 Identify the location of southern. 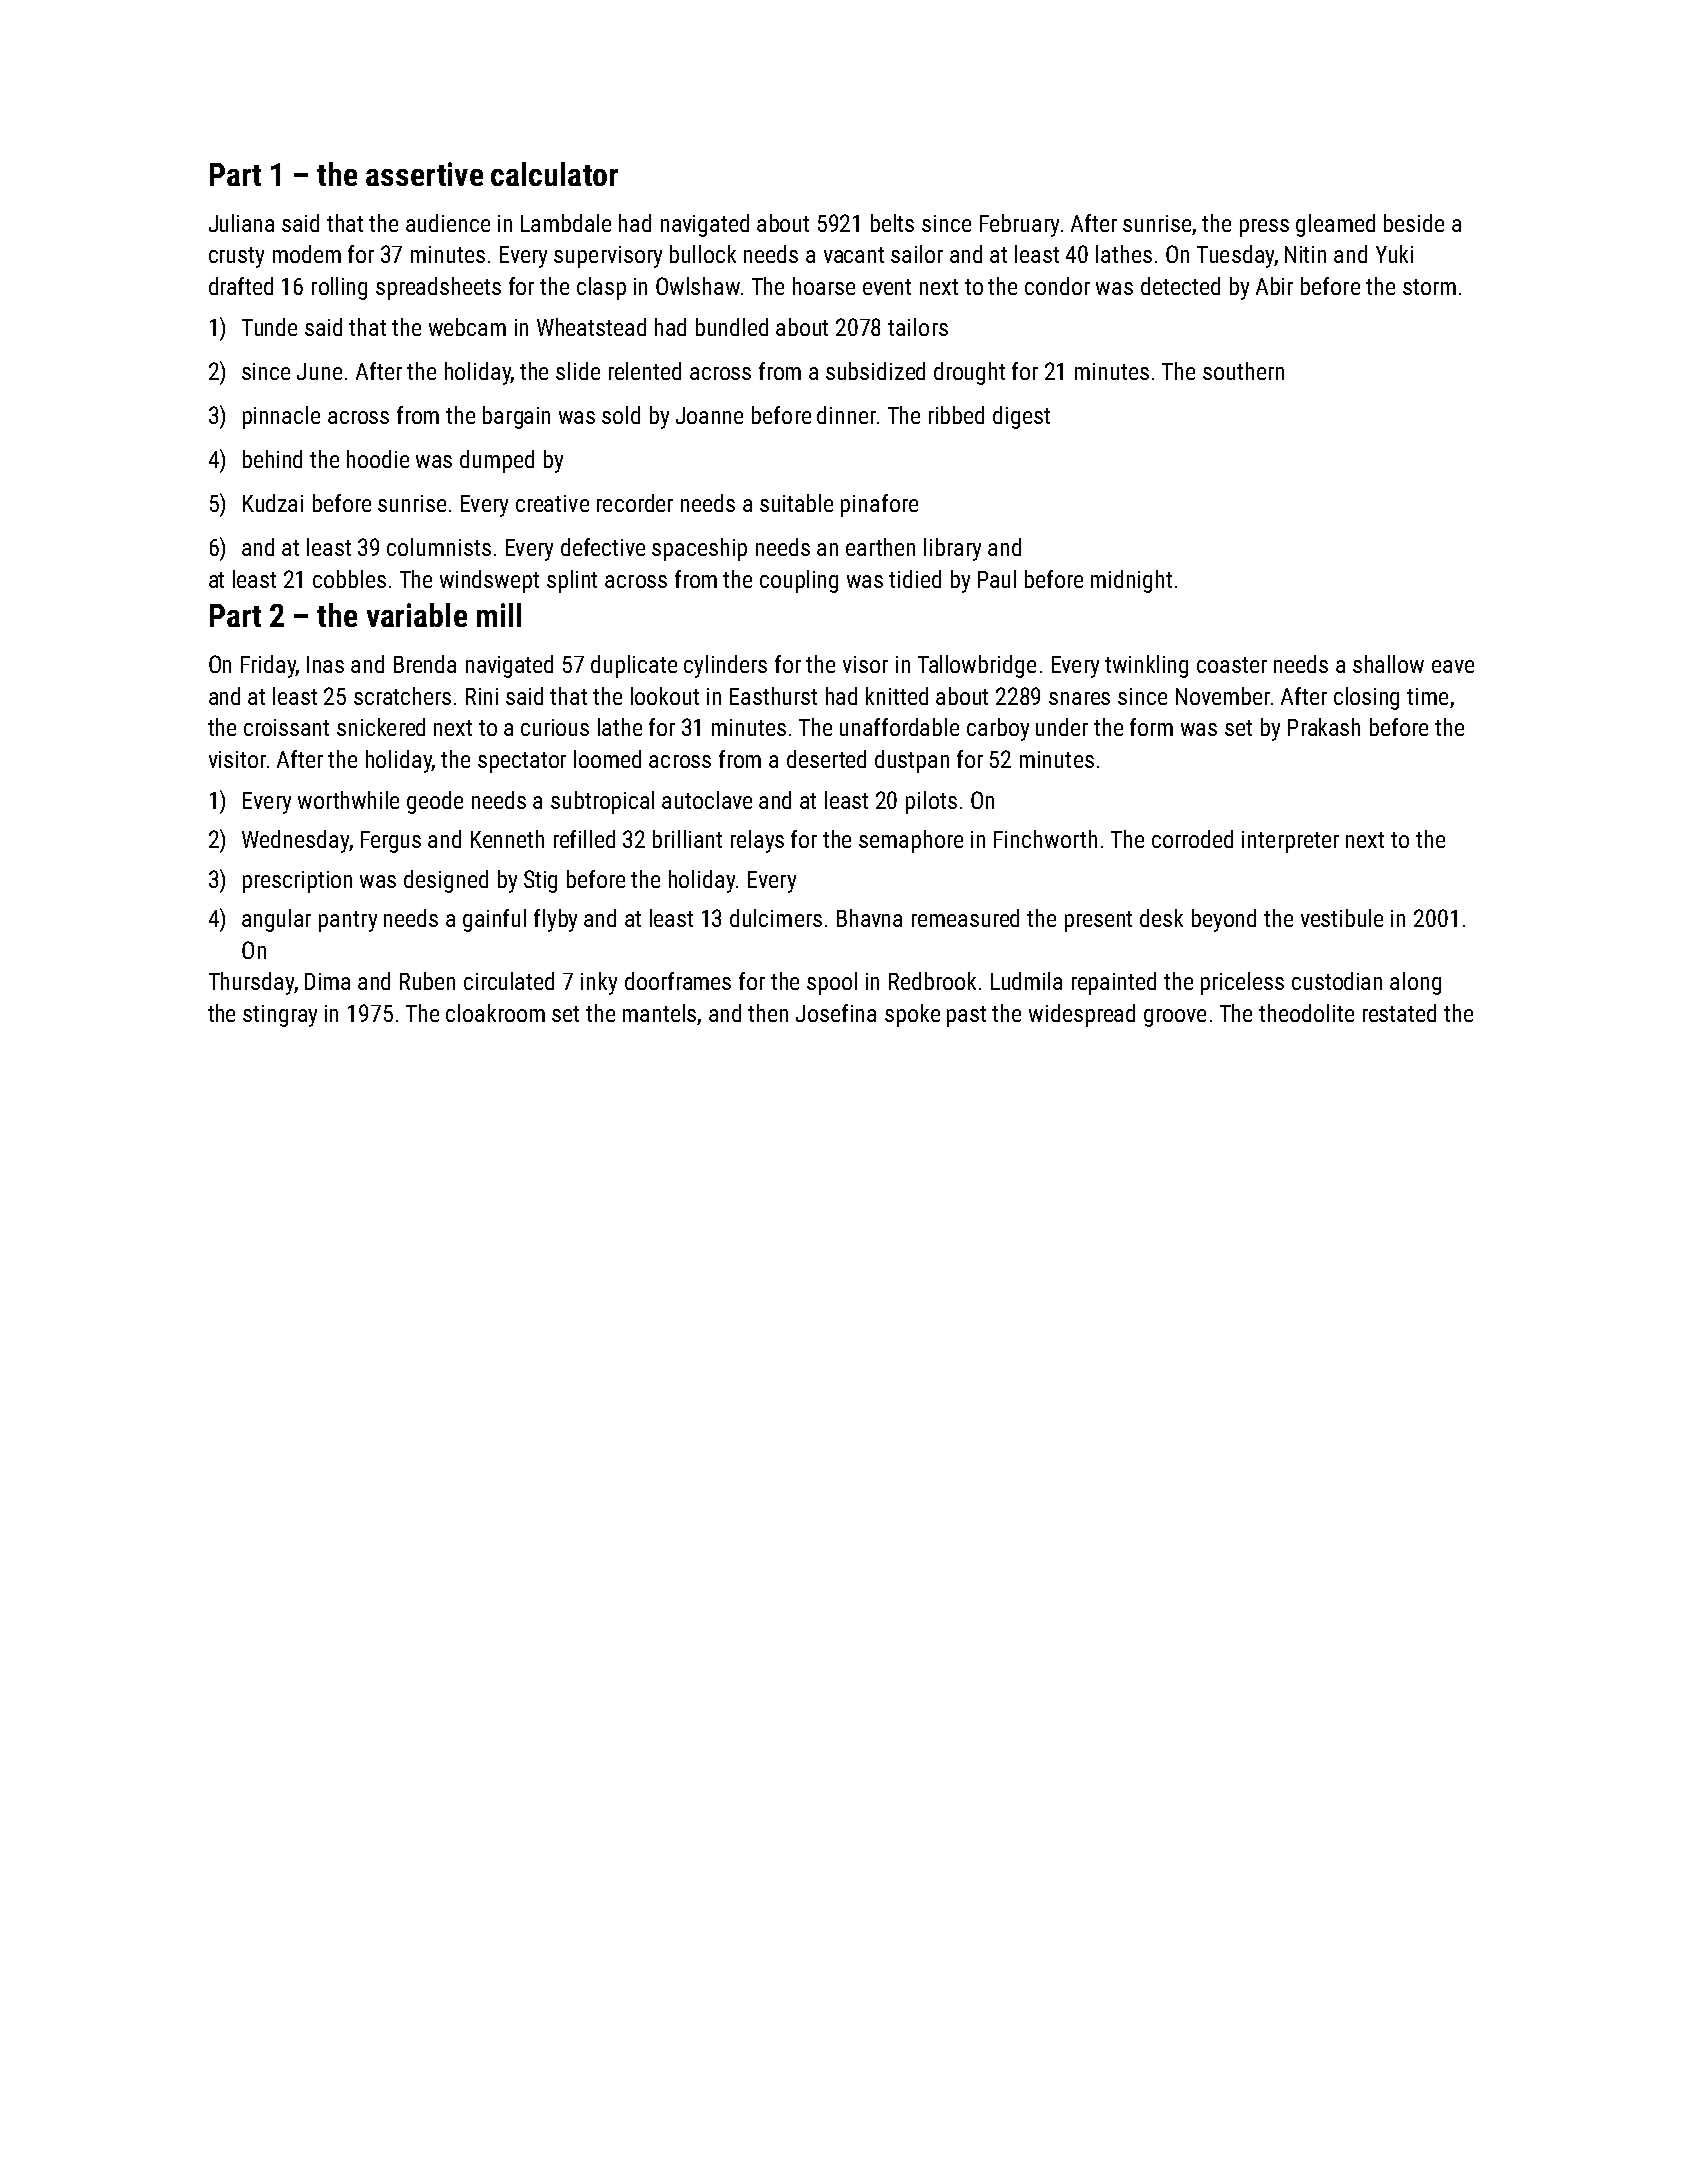
(1243, 371).
